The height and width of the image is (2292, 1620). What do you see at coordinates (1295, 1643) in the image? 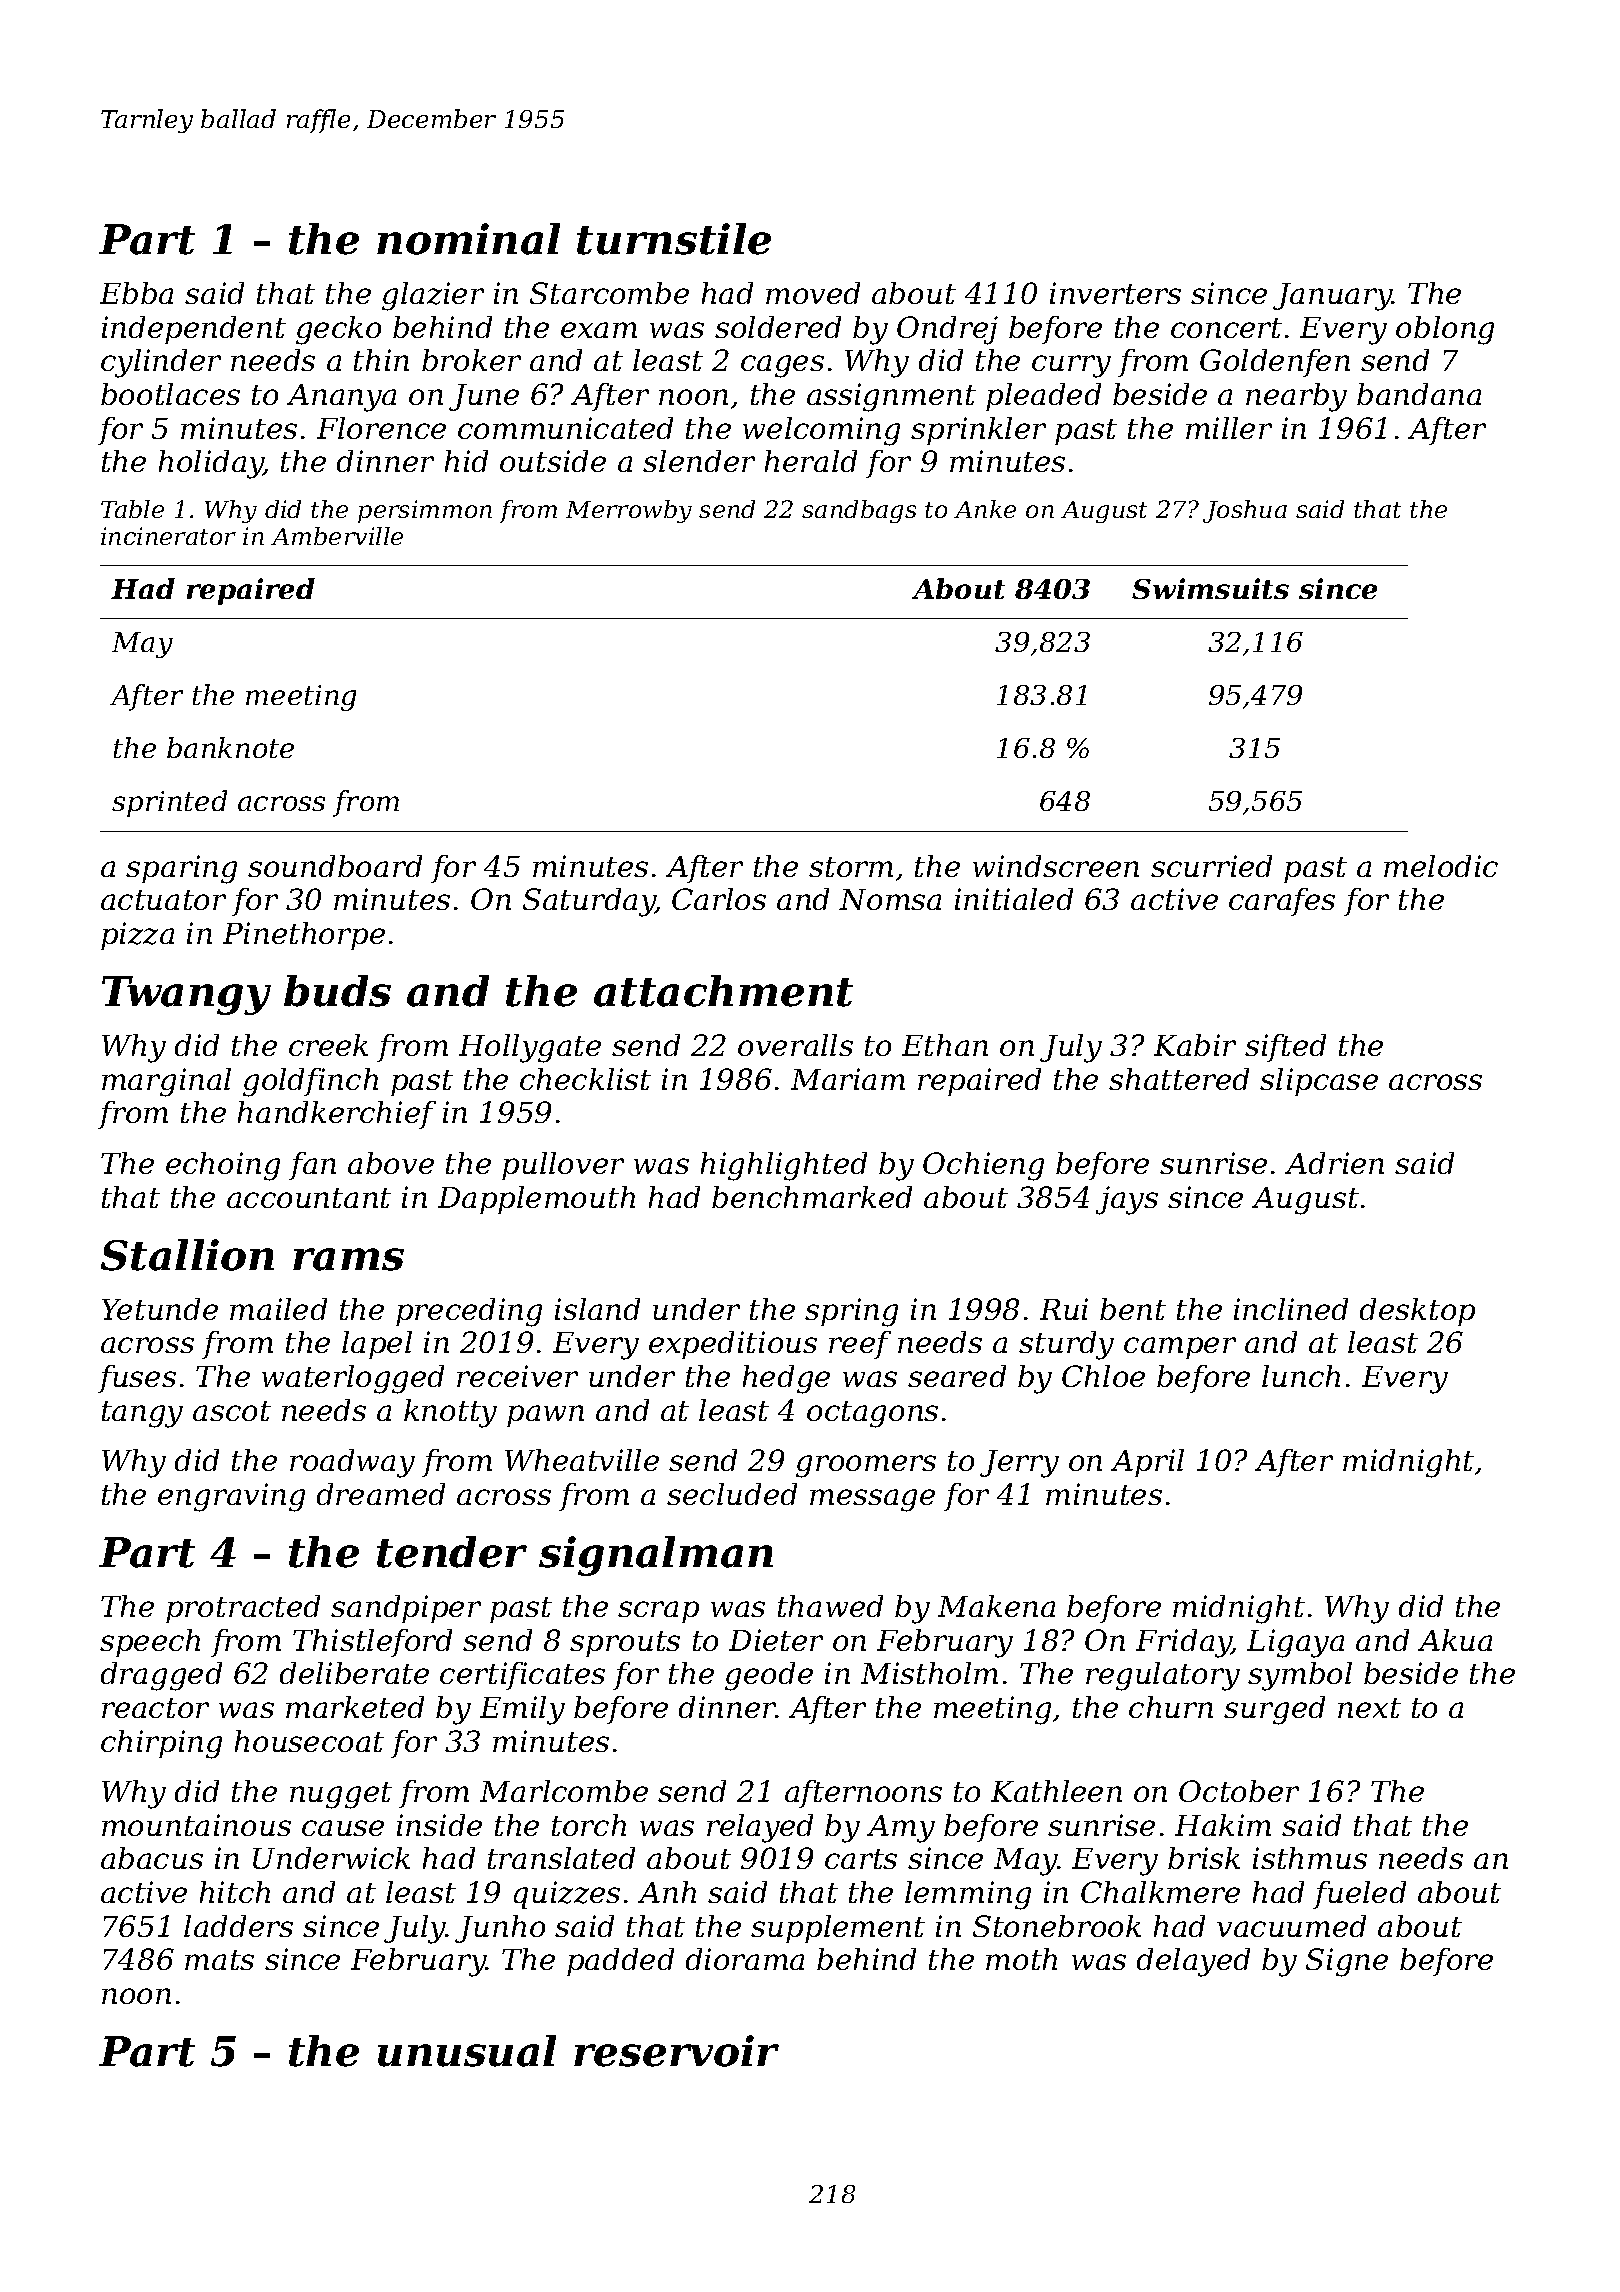
I see `Ligaya` at bounding box center [1295, 1643].
